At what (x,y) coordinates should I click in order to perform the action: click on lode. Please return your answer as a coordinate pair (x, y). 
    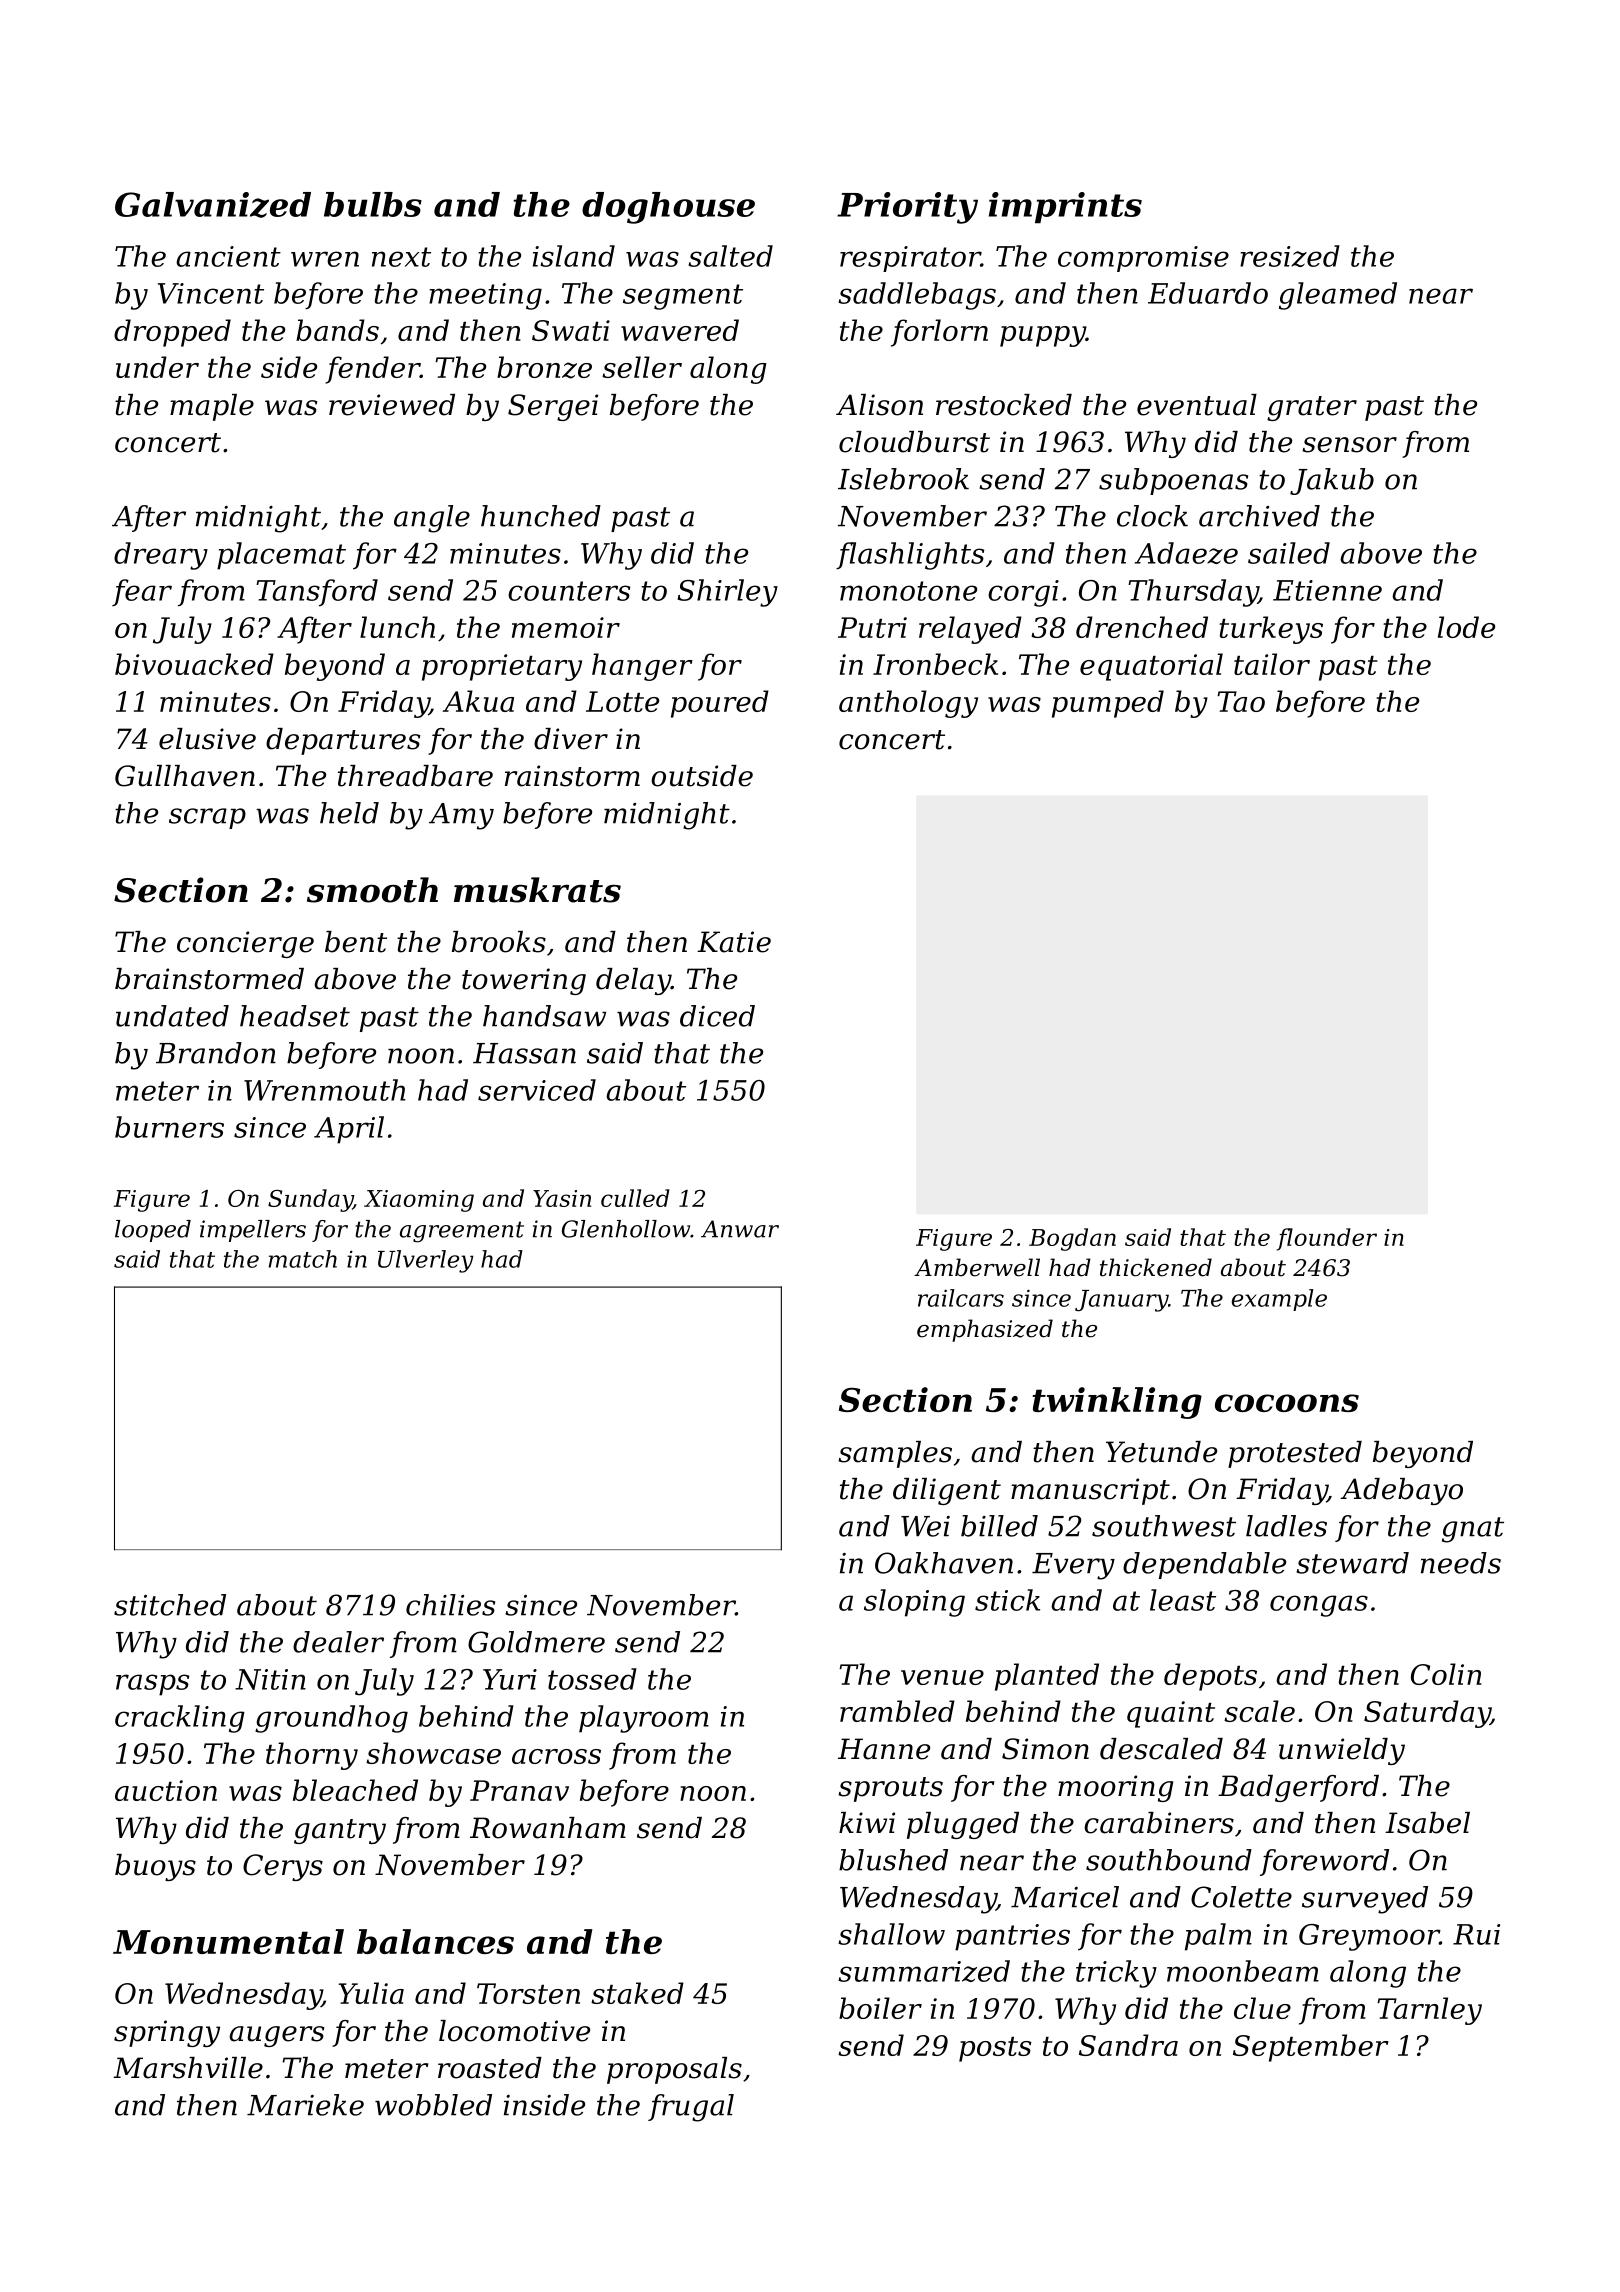
    Looking at the image, I should click on (1466, 627).
